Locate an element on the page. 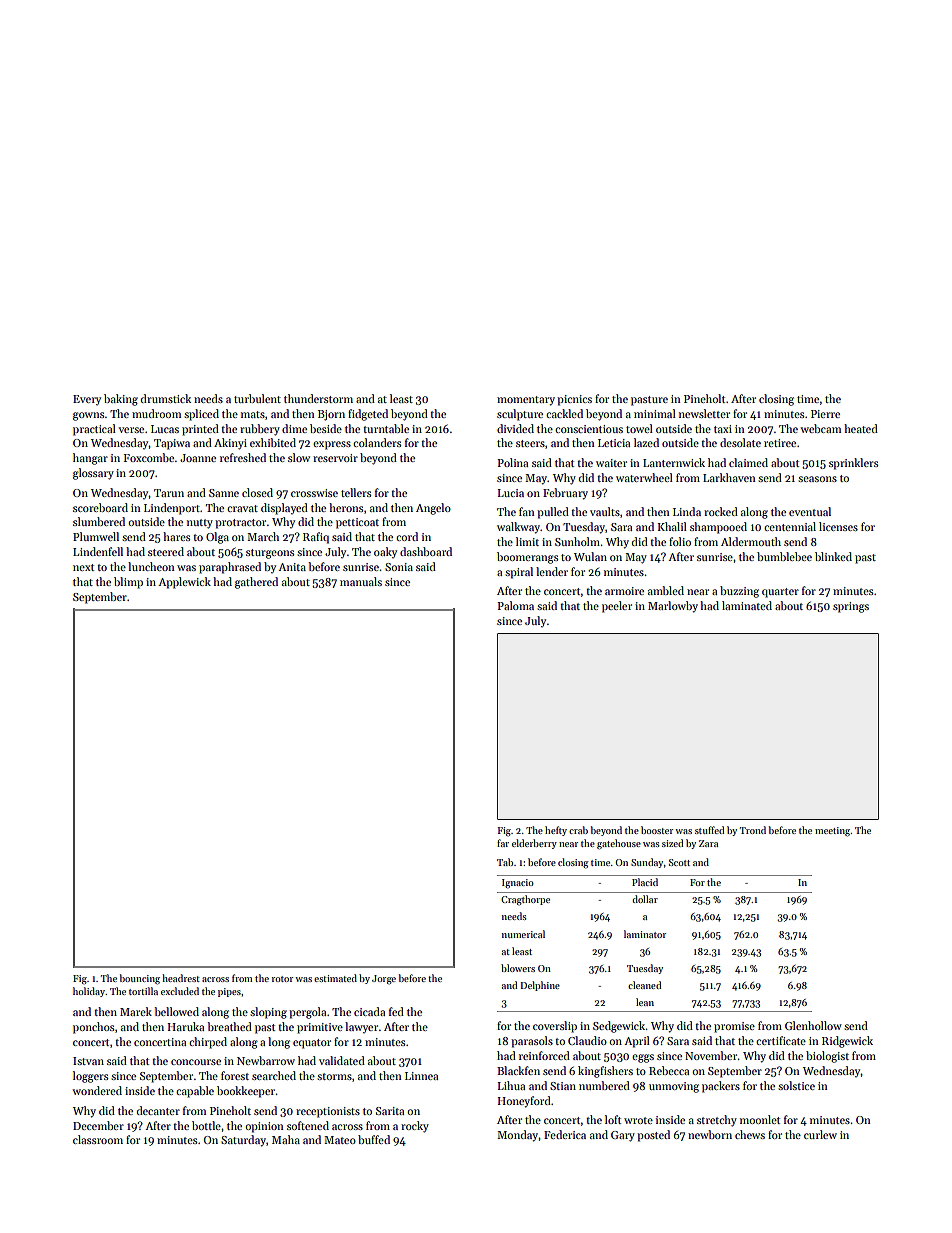 The image size is (952, 1233). momentary is located at coordinates (526, 401).
